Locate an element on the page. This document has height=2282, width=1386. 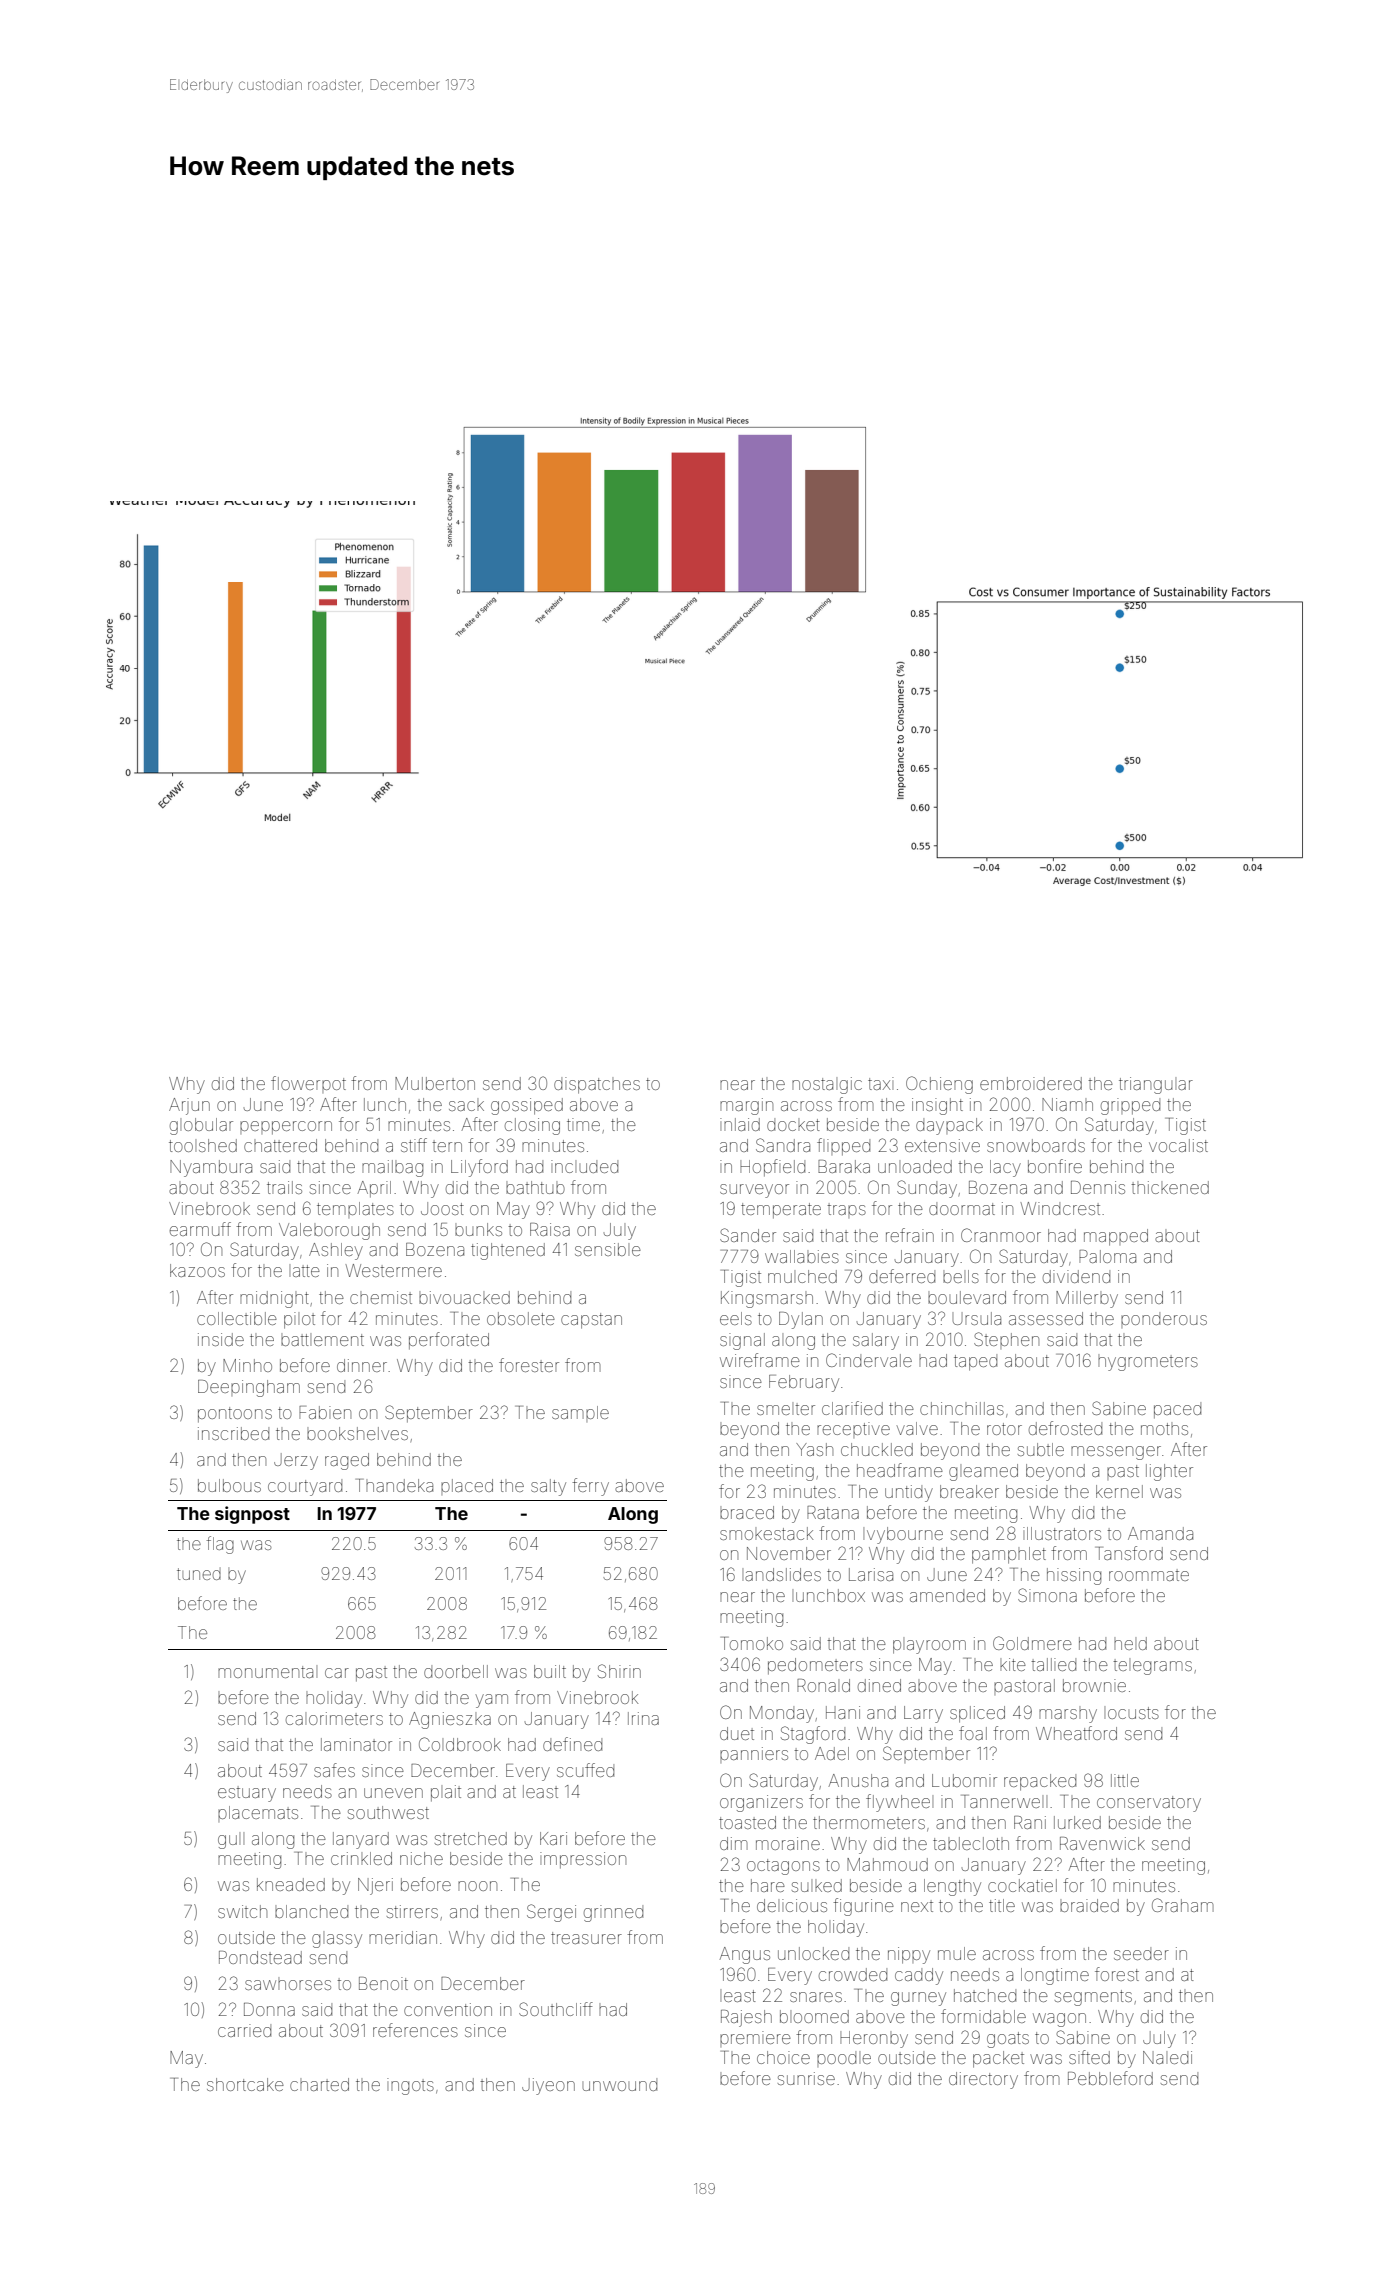
little is located at coordinates (1125, 1780).
